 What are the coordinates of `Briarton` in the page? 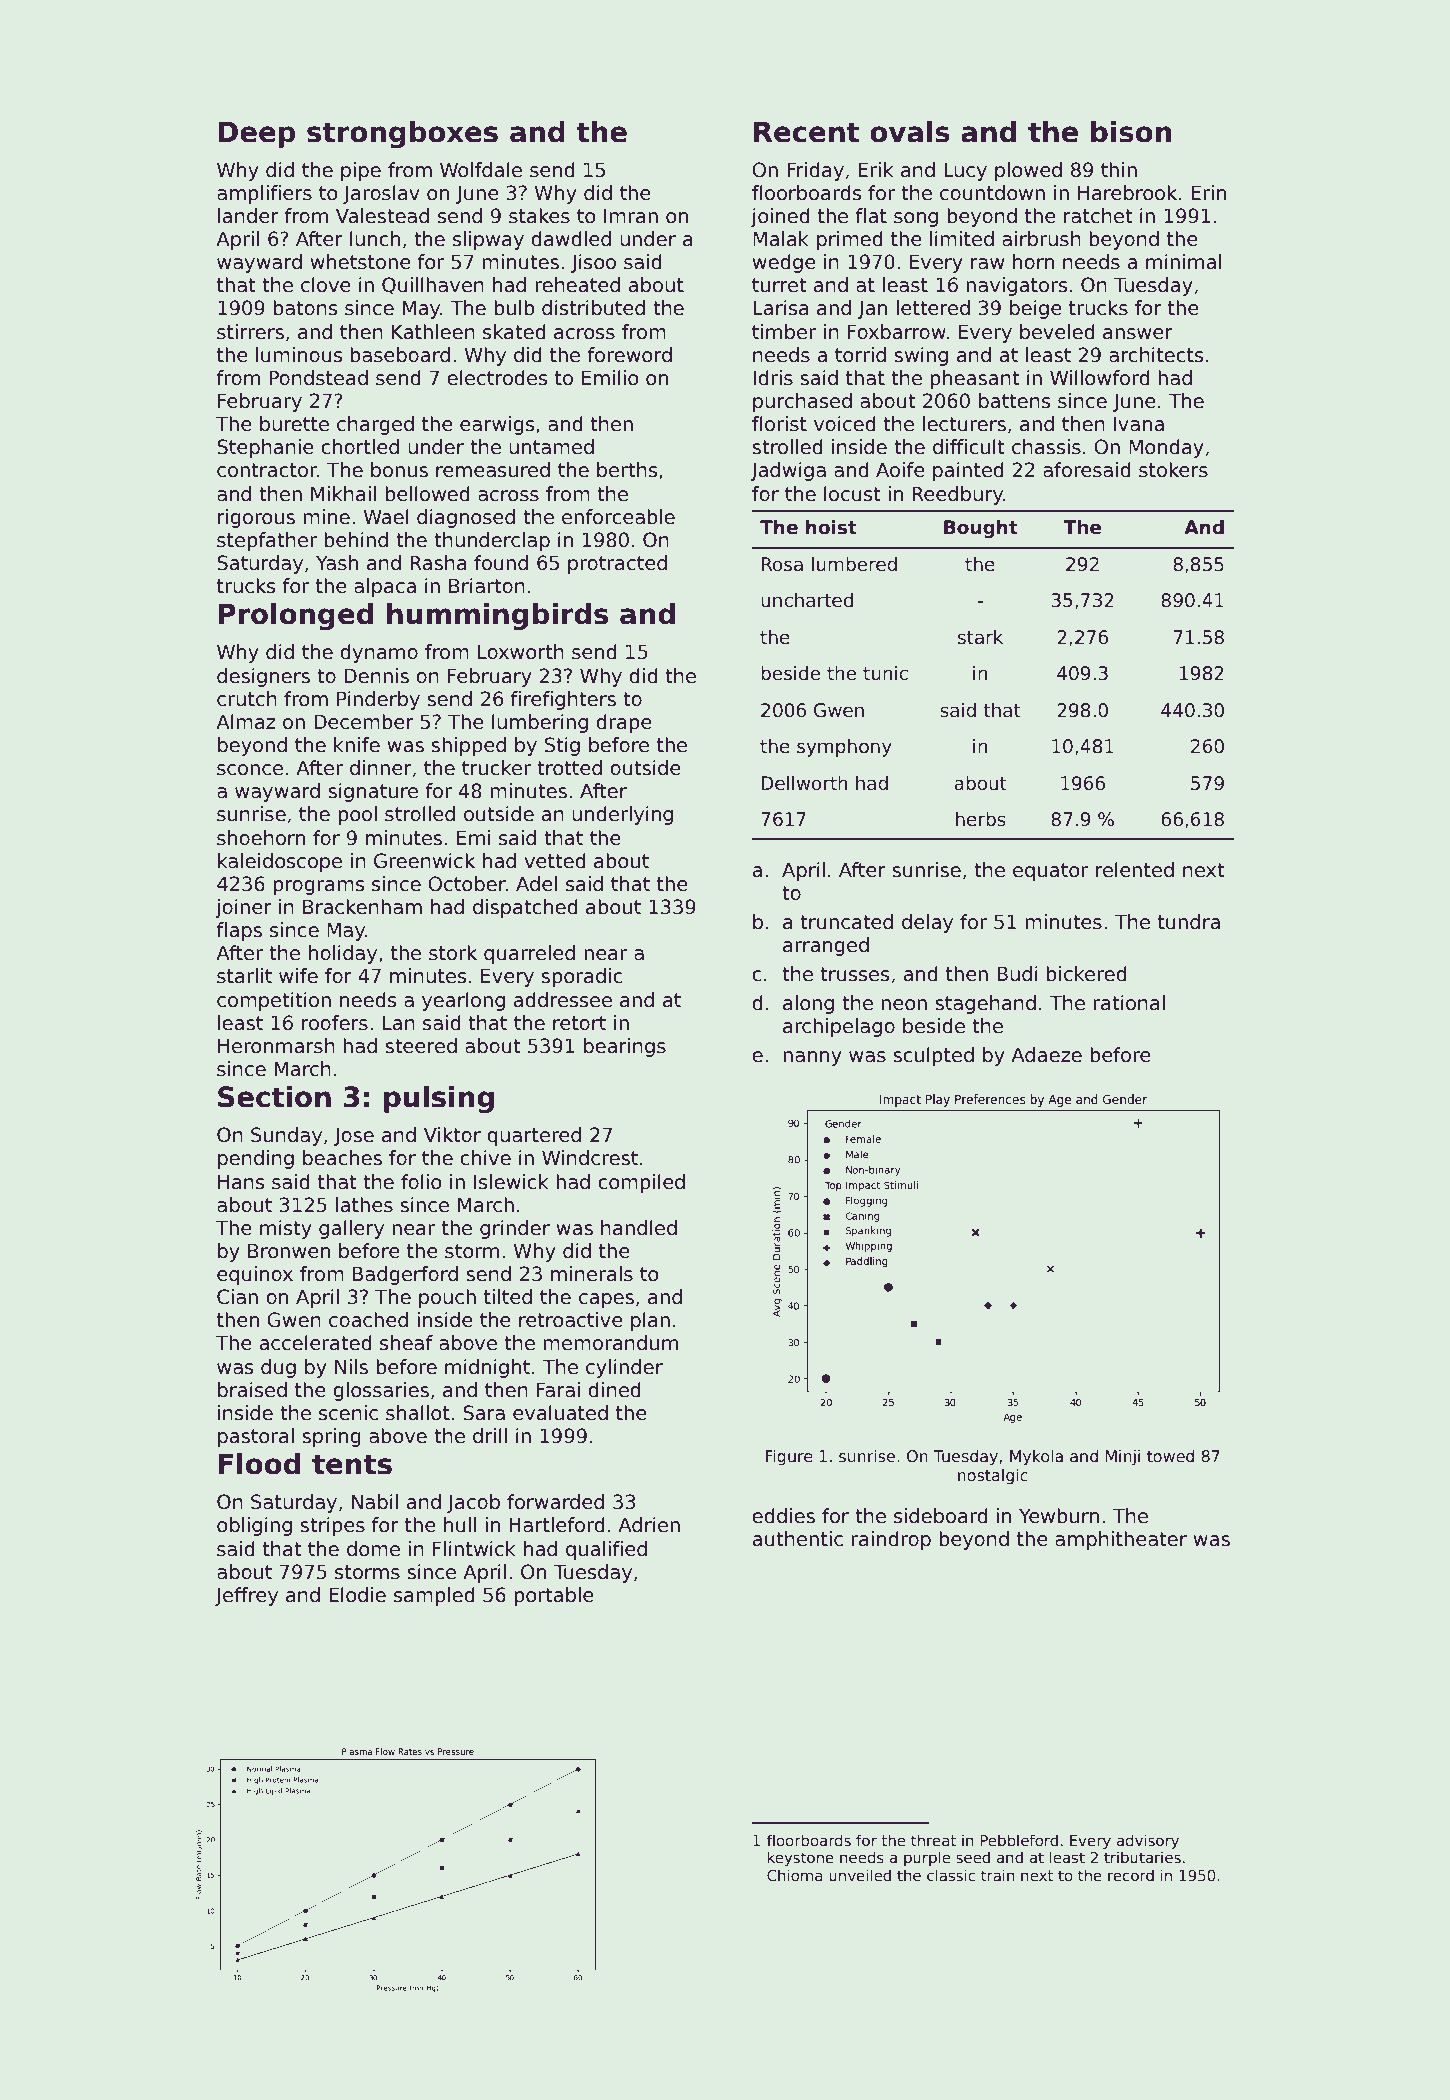 It's located at (487, 586).
